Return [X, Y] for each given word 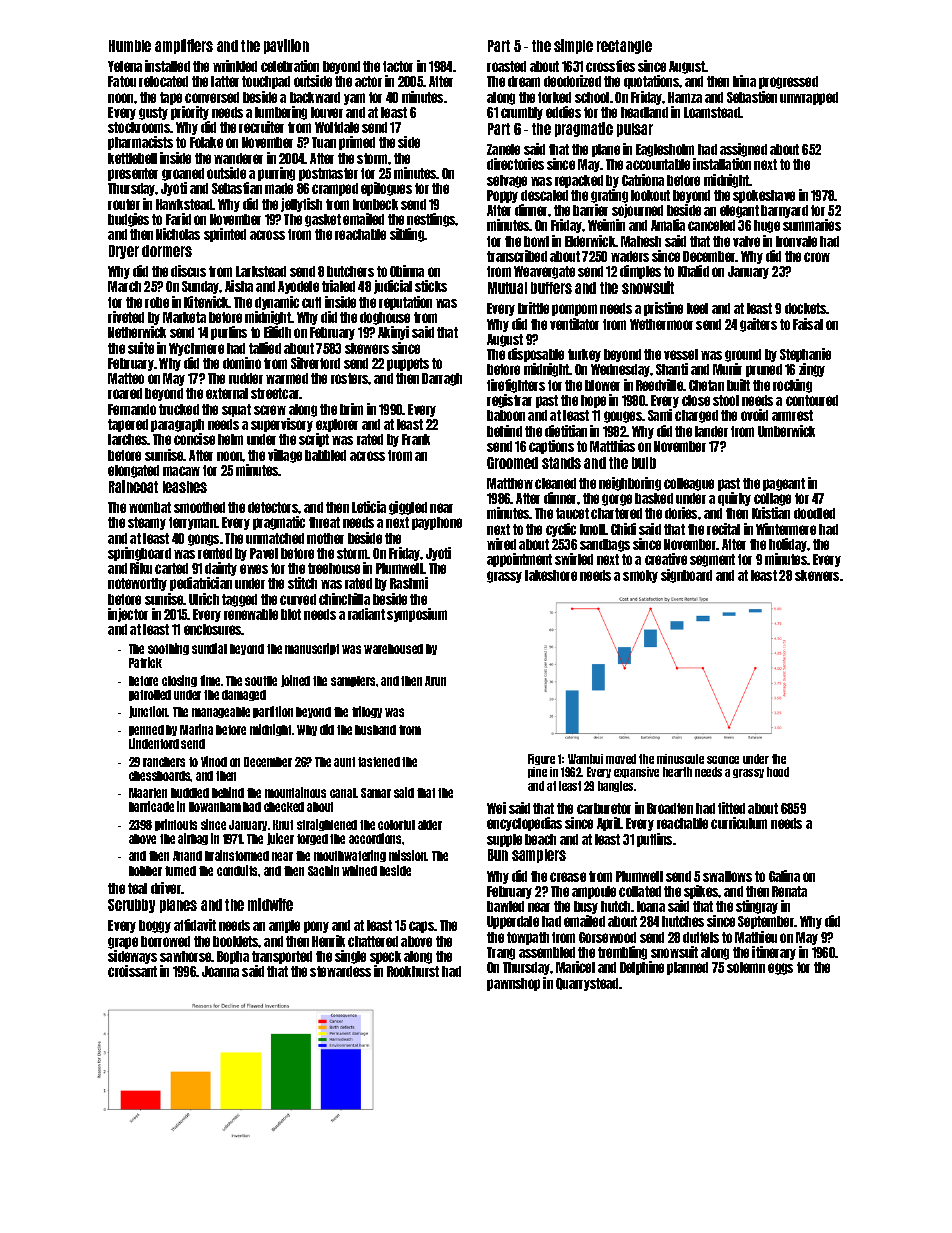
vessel [681, 354]
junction [148, 712]
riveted [126, 317]
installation [722, 164]
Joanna [220, 971]
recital [723, 529]
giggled [408, 508]
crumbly [522, 113]
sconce [723, 760]
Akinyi [393, 333]
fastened [379, 762]
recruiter [261, 127]
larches [128, 439]
